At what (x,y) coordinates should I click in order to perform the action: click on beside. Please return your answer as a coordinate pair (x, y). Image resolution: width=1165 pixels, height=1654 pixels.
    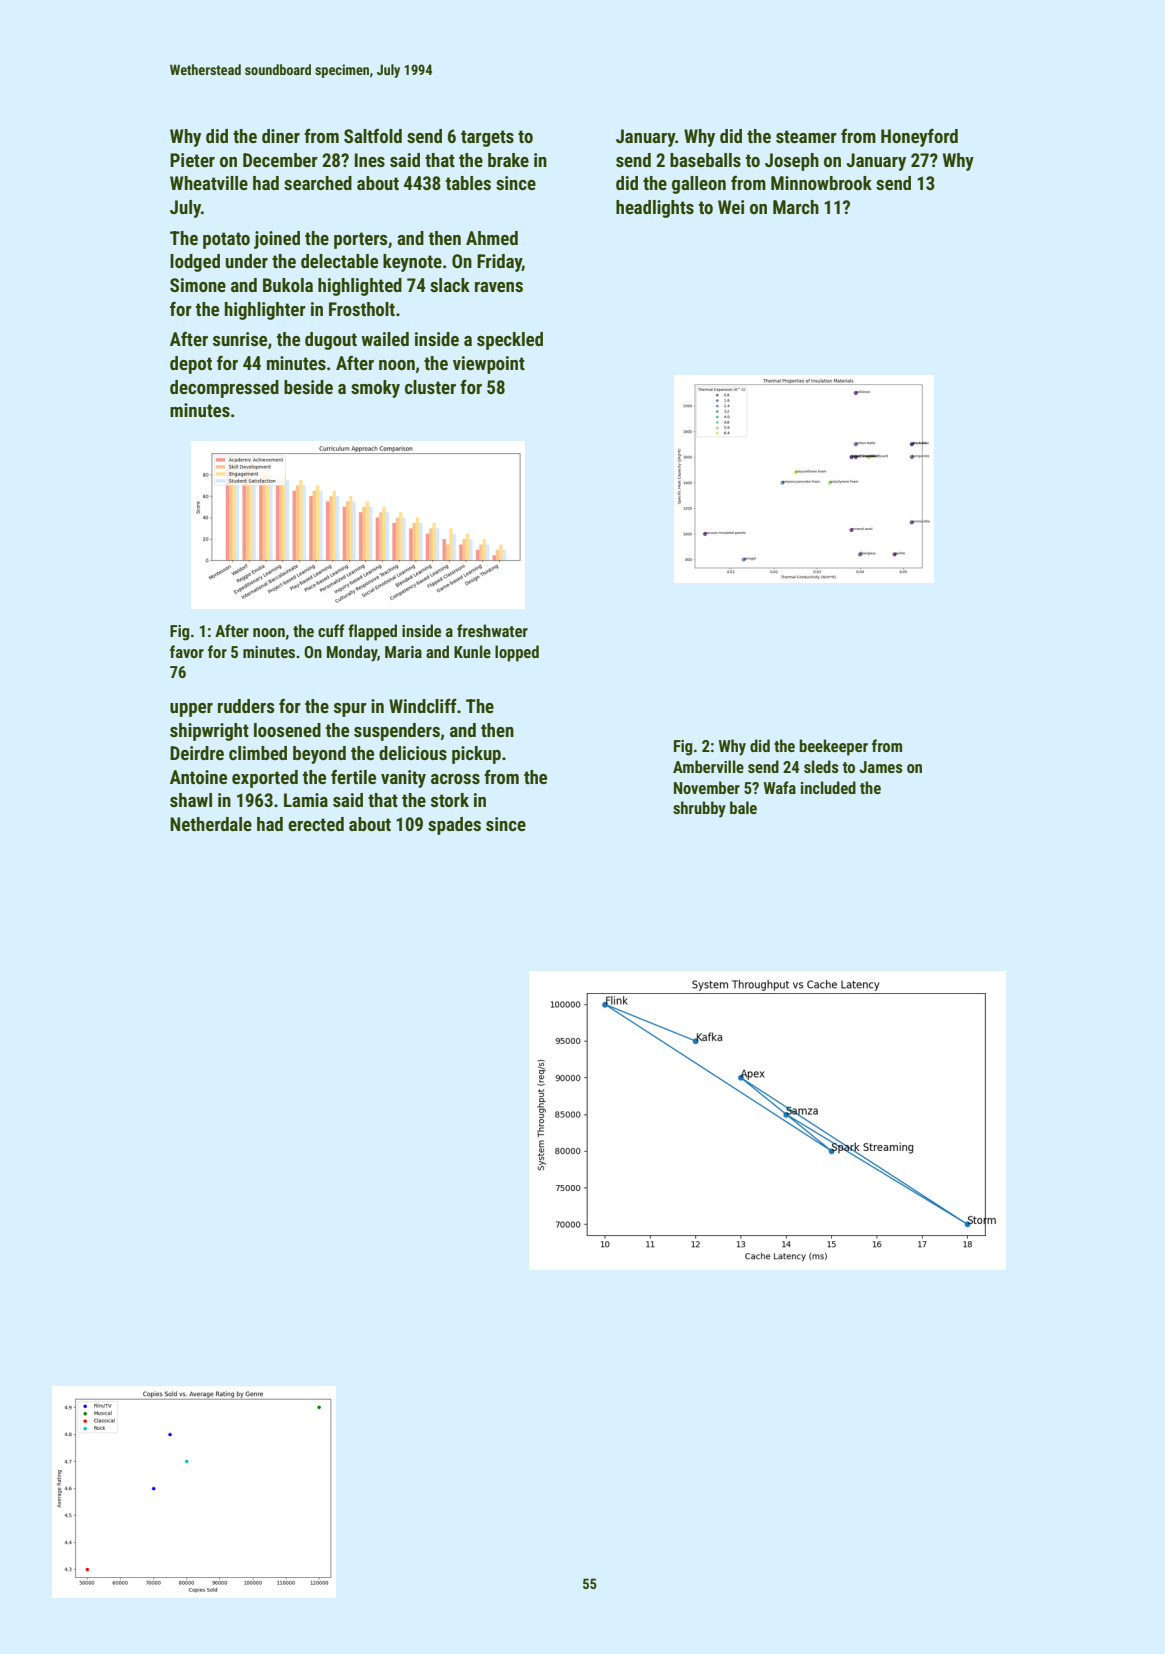
    Looking at the image, I should click on (308, 387).
